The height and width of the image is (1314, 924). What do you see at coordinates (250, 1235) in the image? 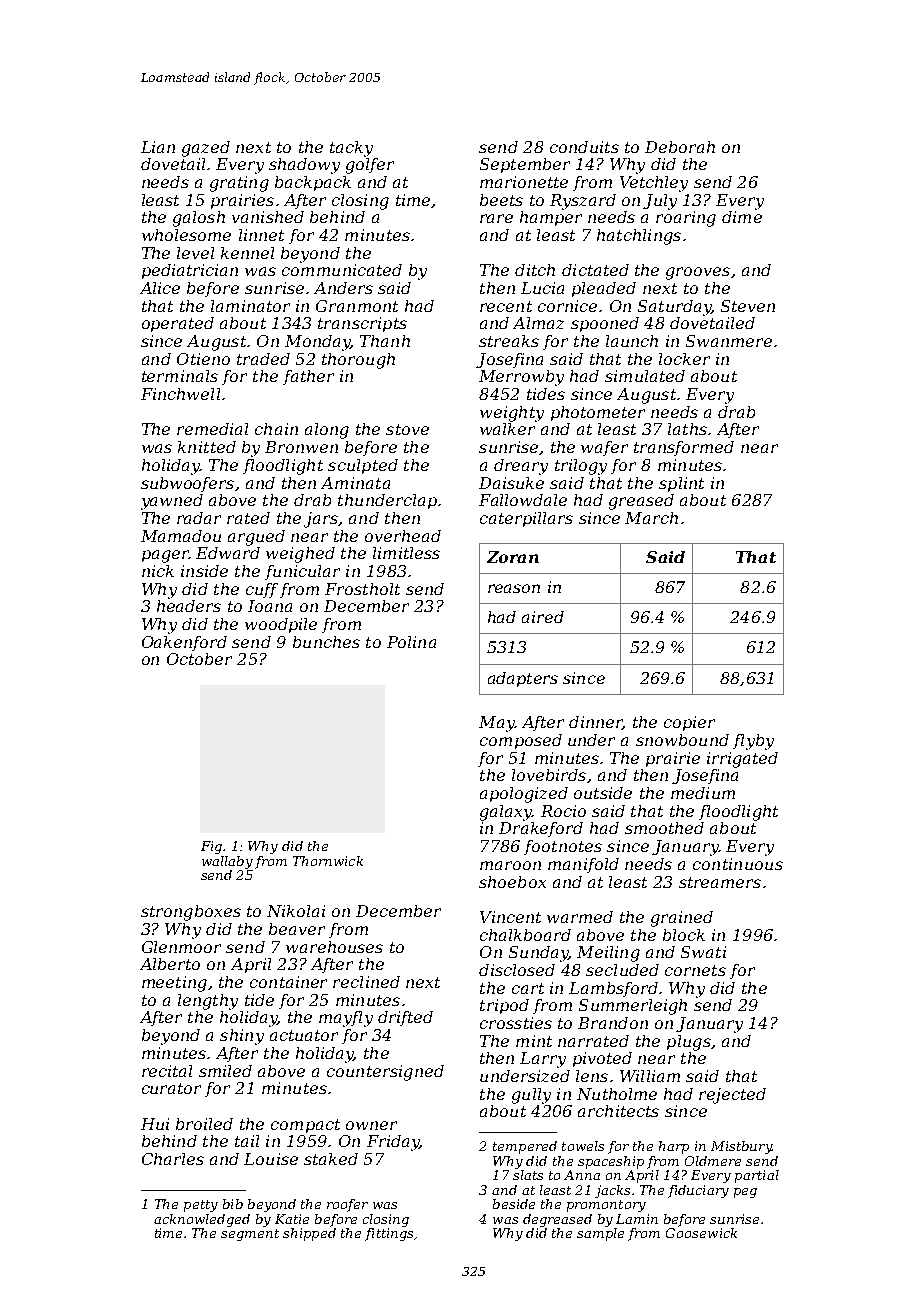
I see `segment` at bounding box center [250, 1235].
